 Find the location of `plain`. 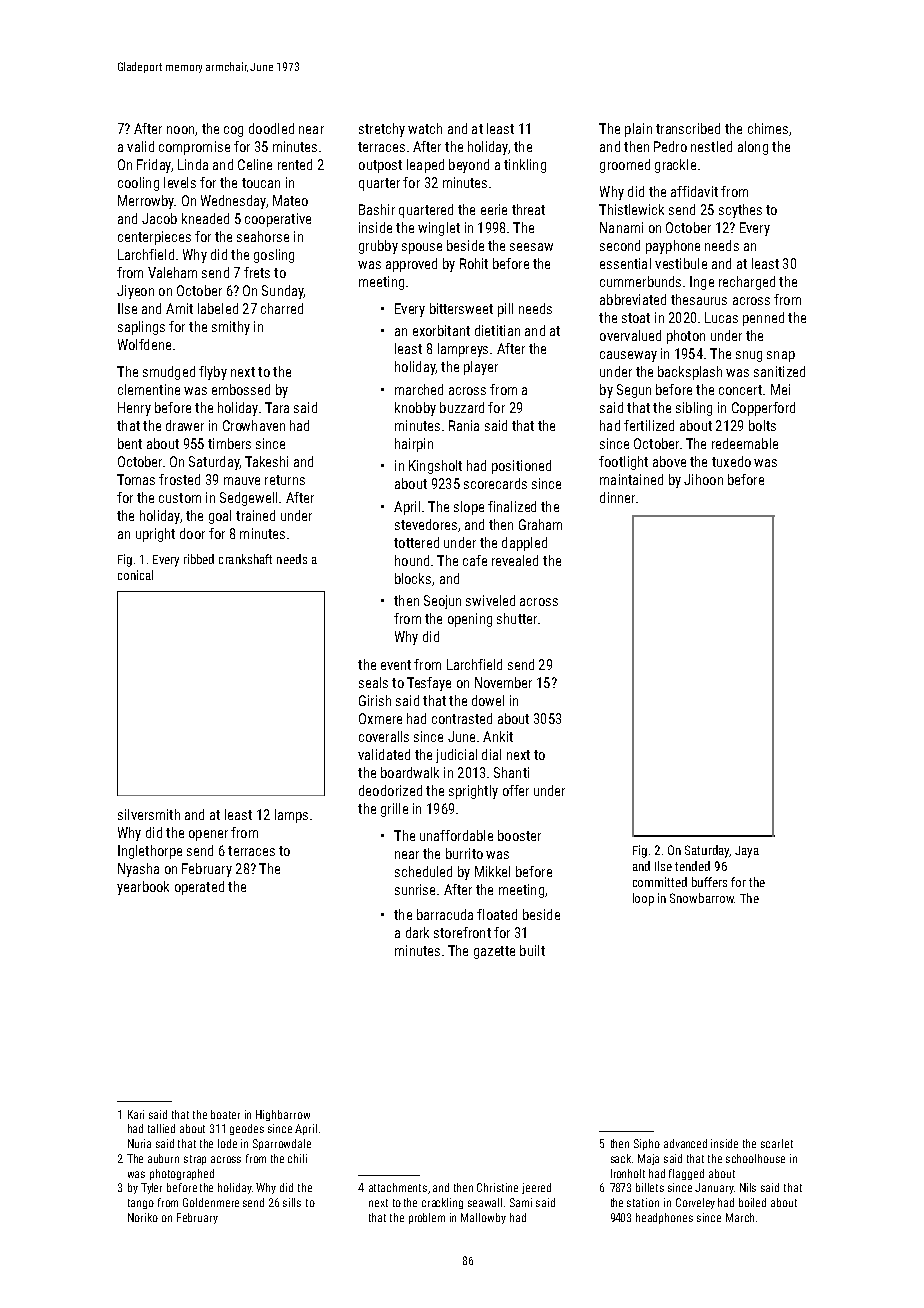

plain is located at coordinates (638, 130).
